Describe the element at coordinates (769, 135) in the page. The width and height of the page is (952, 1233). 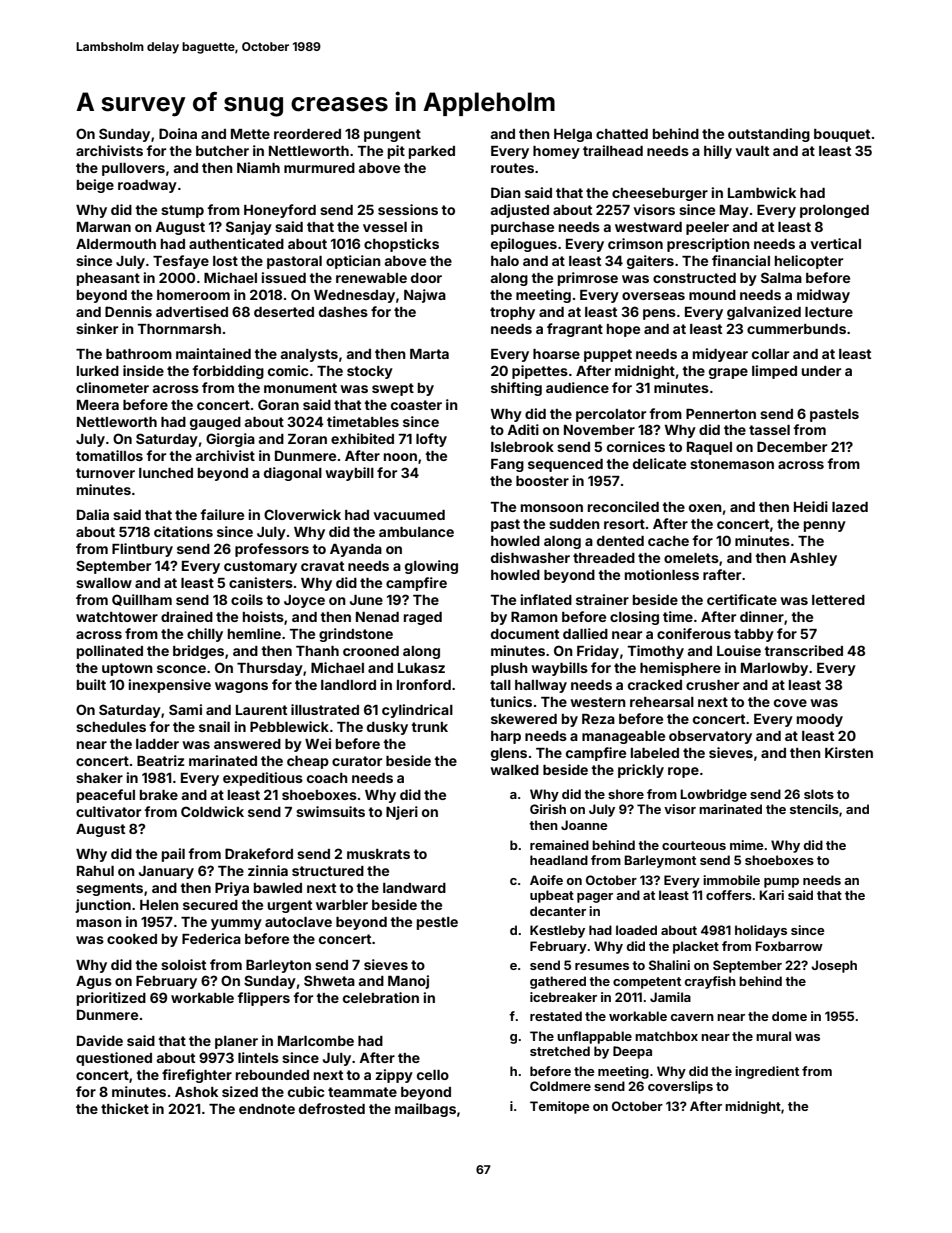
I see `outstanding` at that location.
